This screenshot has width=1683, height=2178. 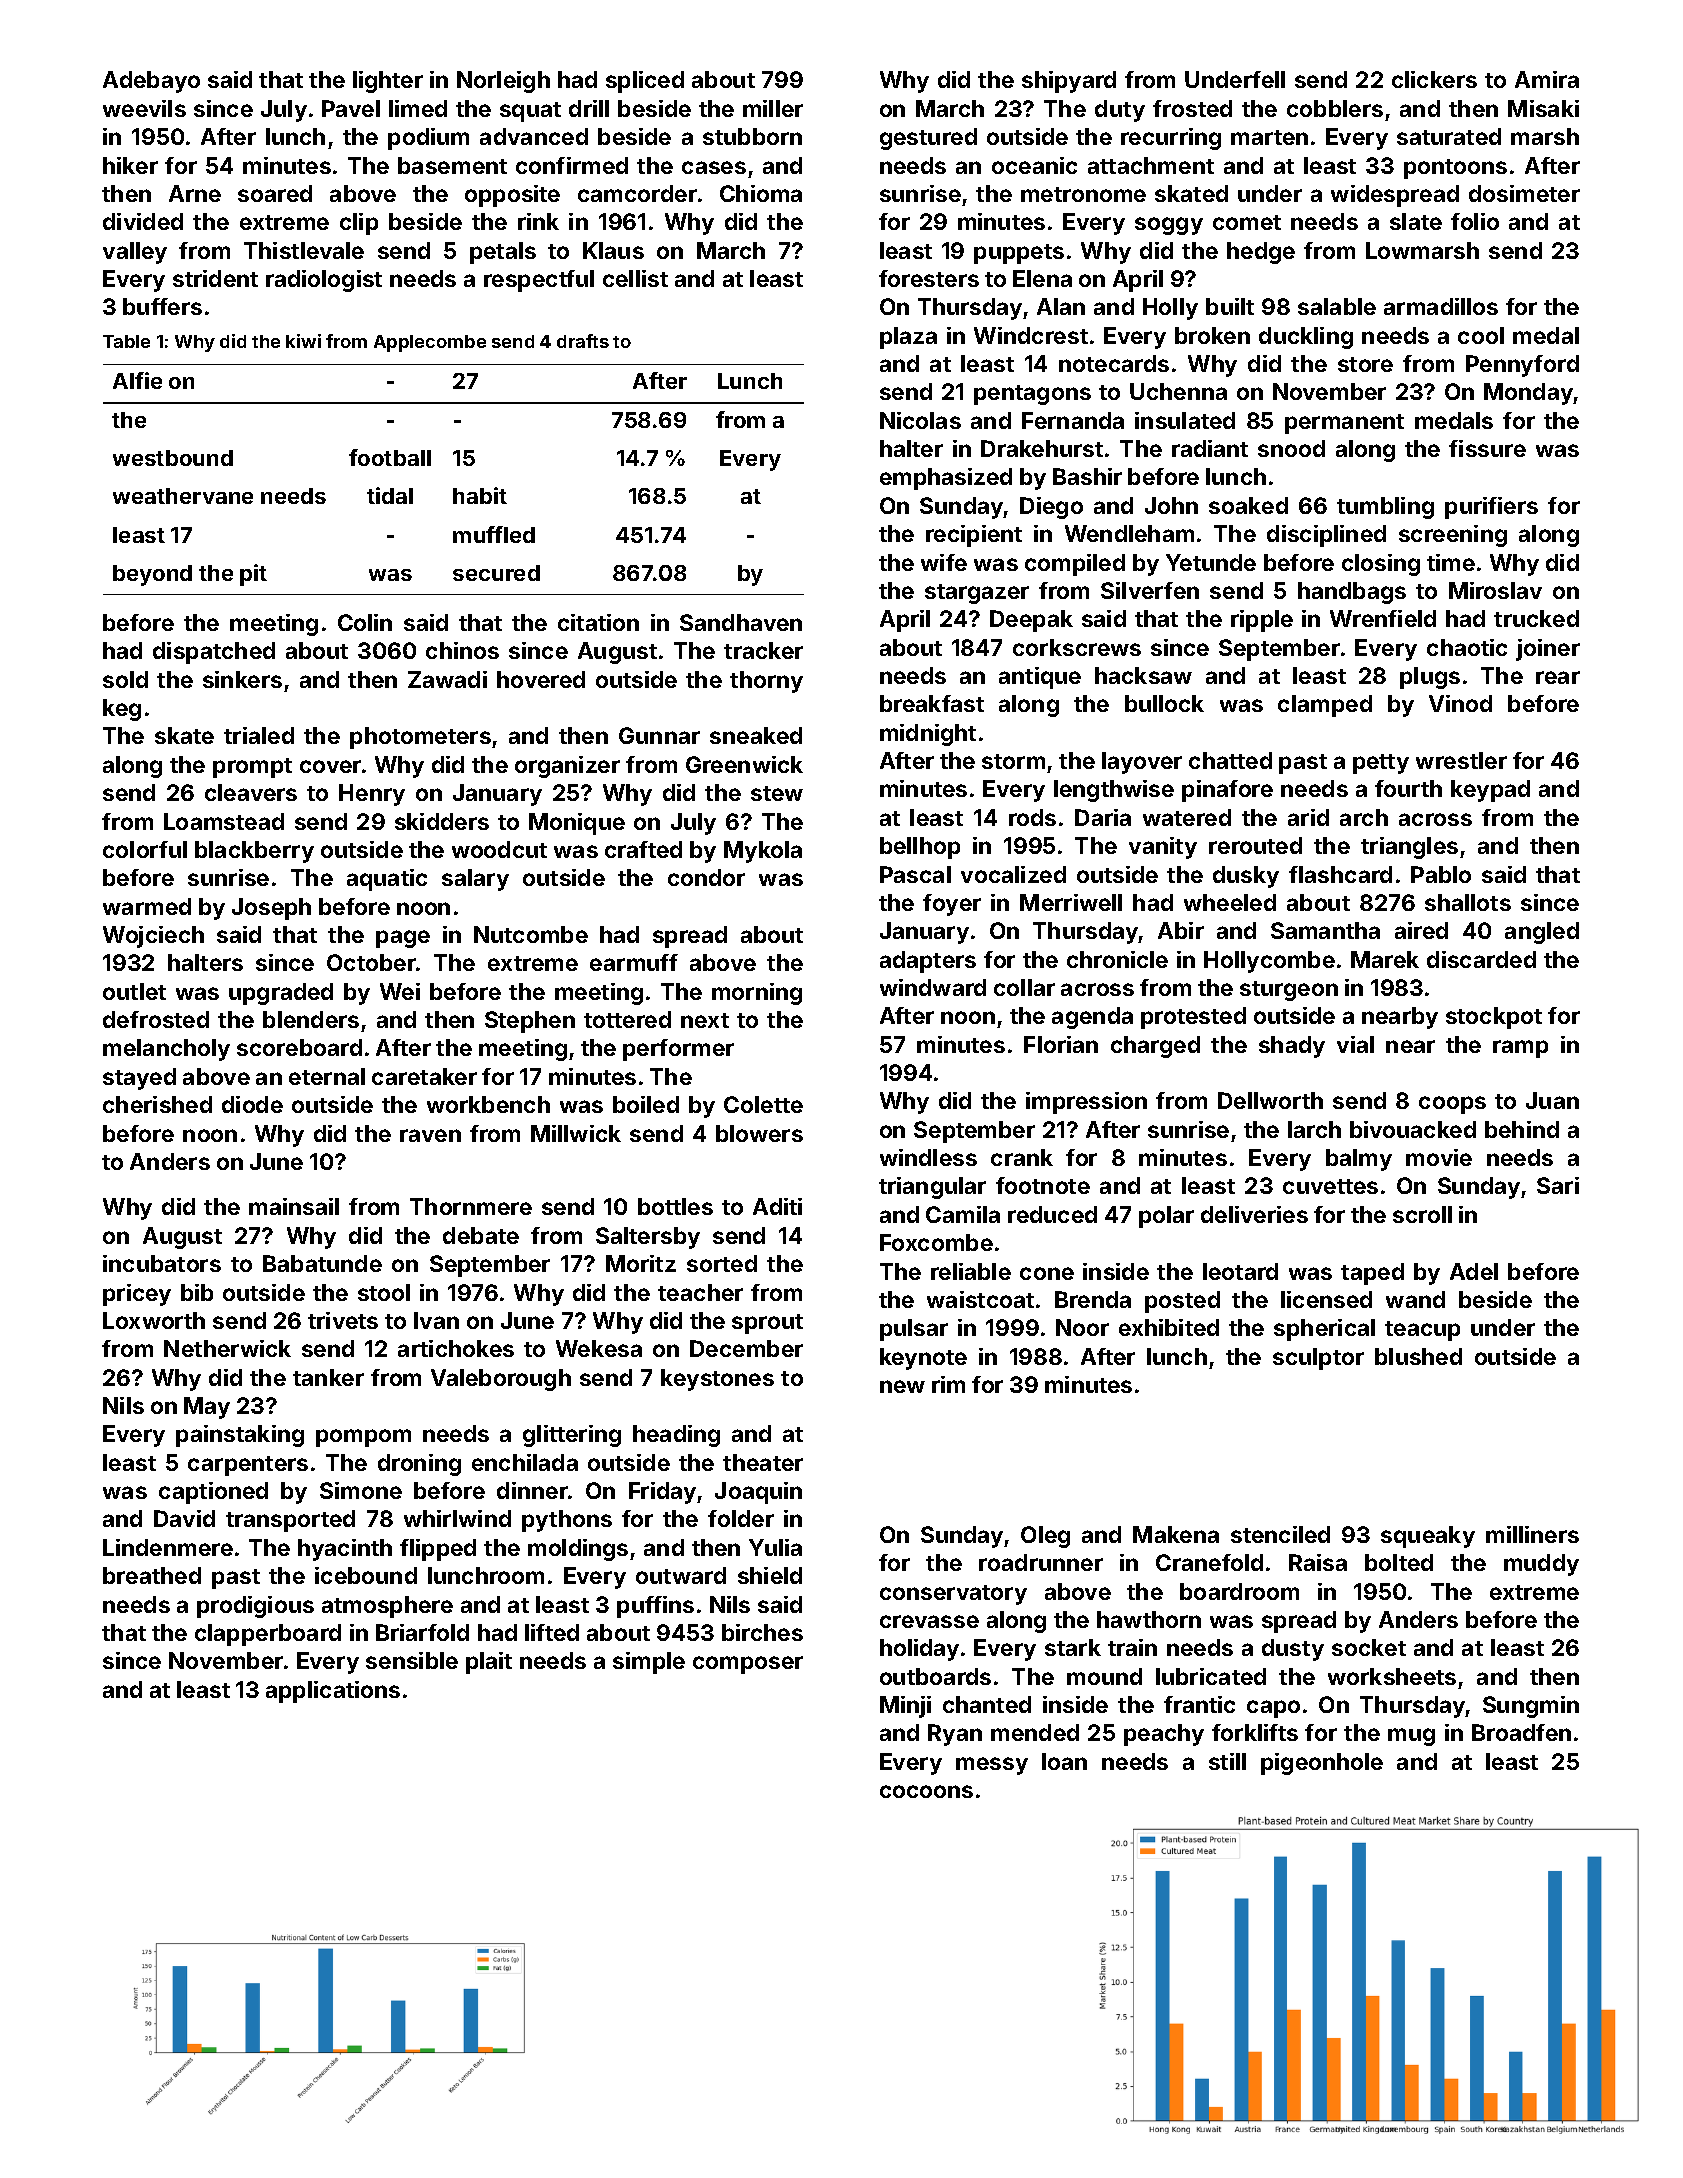 I want to click on simple, so click(x=649, y=1663).
